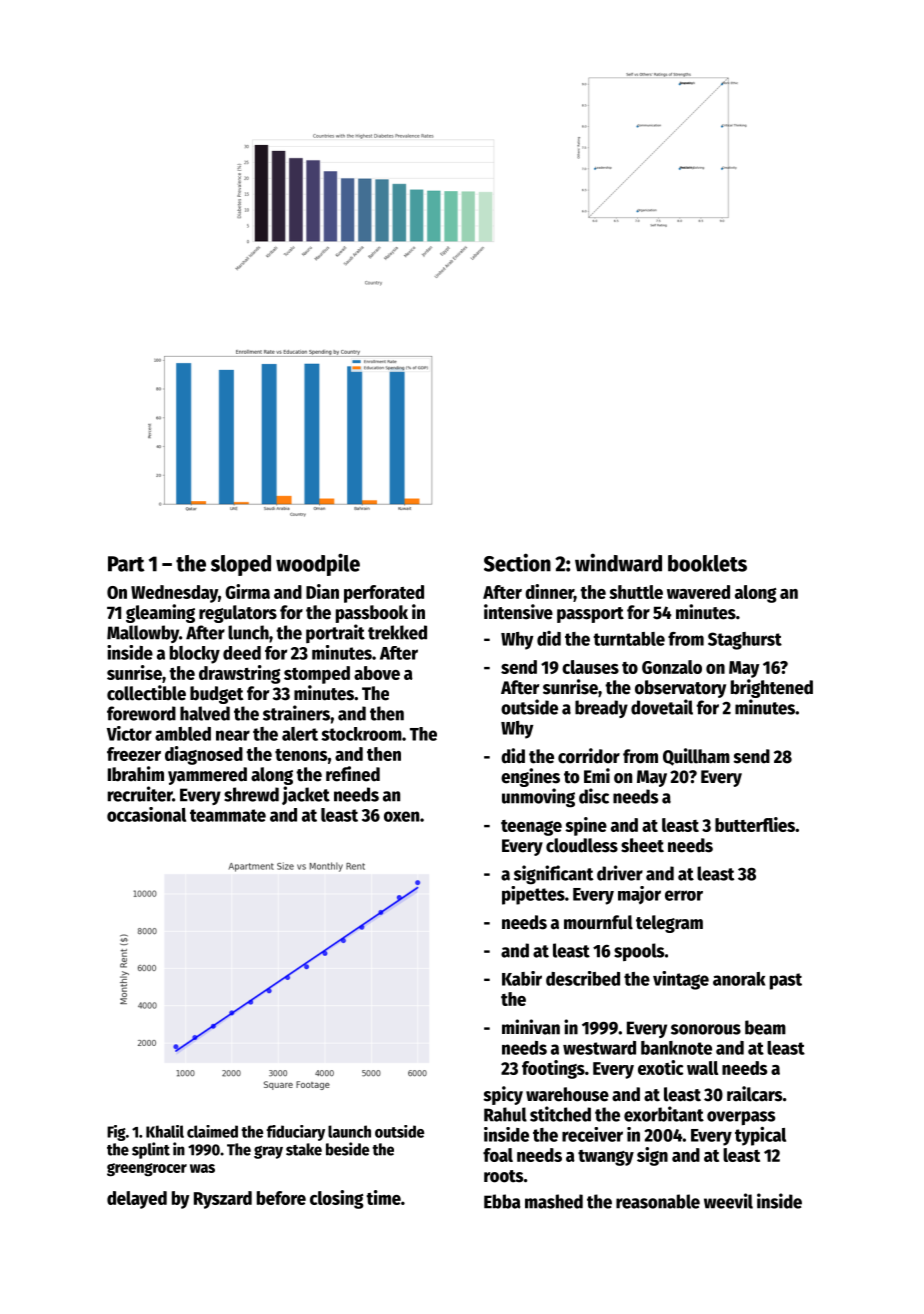  What do you see at coordinates (598, 922) in the document?
I see `mournful` at bounding box center [598, 922].
